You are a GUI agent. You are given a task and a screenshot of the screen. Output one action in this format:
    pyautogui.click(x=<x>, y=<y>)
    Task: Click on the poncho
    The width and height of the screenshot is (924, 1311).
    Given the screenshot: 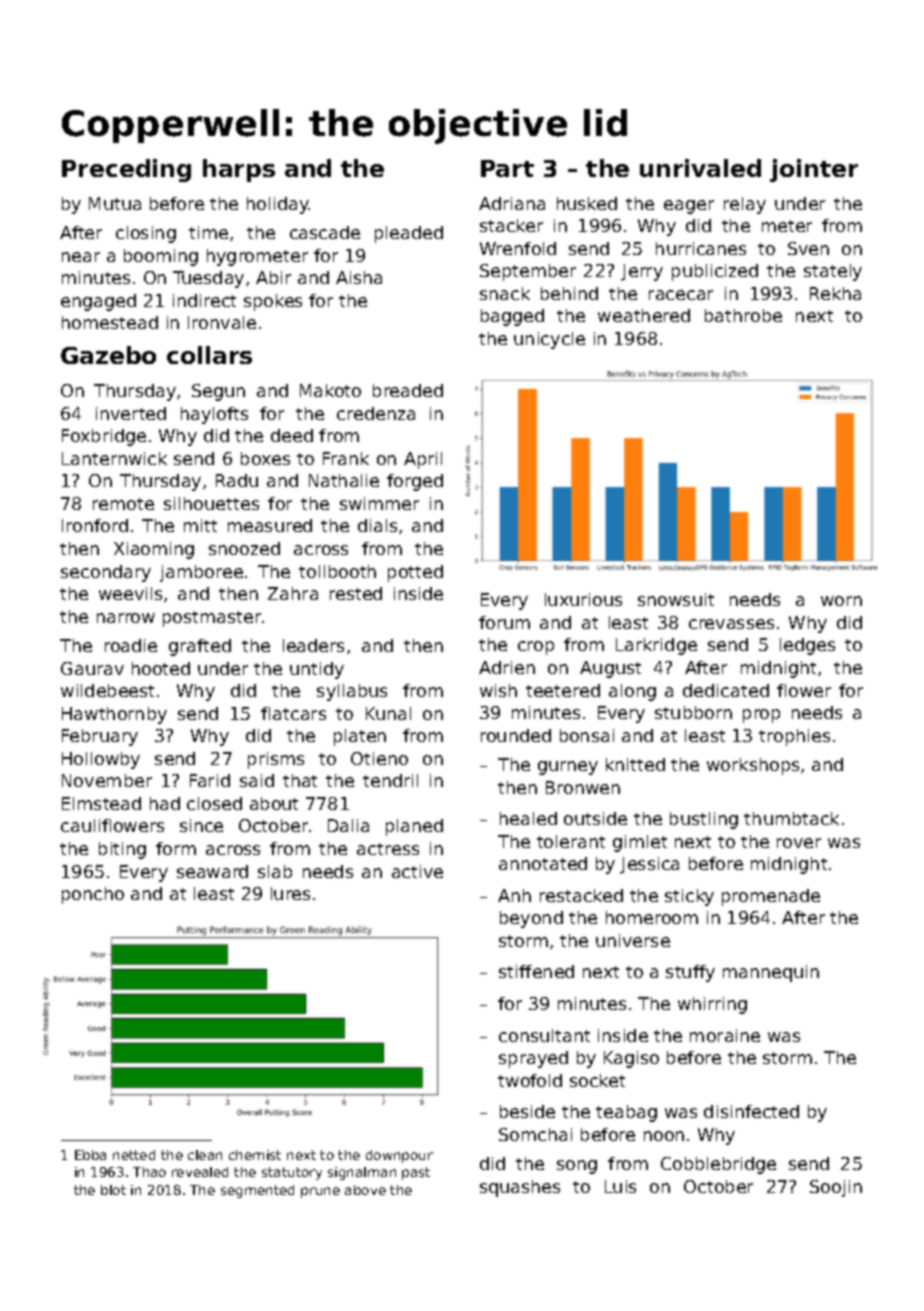 What is the action you would take?
    pyautogui.click(x=93, y=895)
